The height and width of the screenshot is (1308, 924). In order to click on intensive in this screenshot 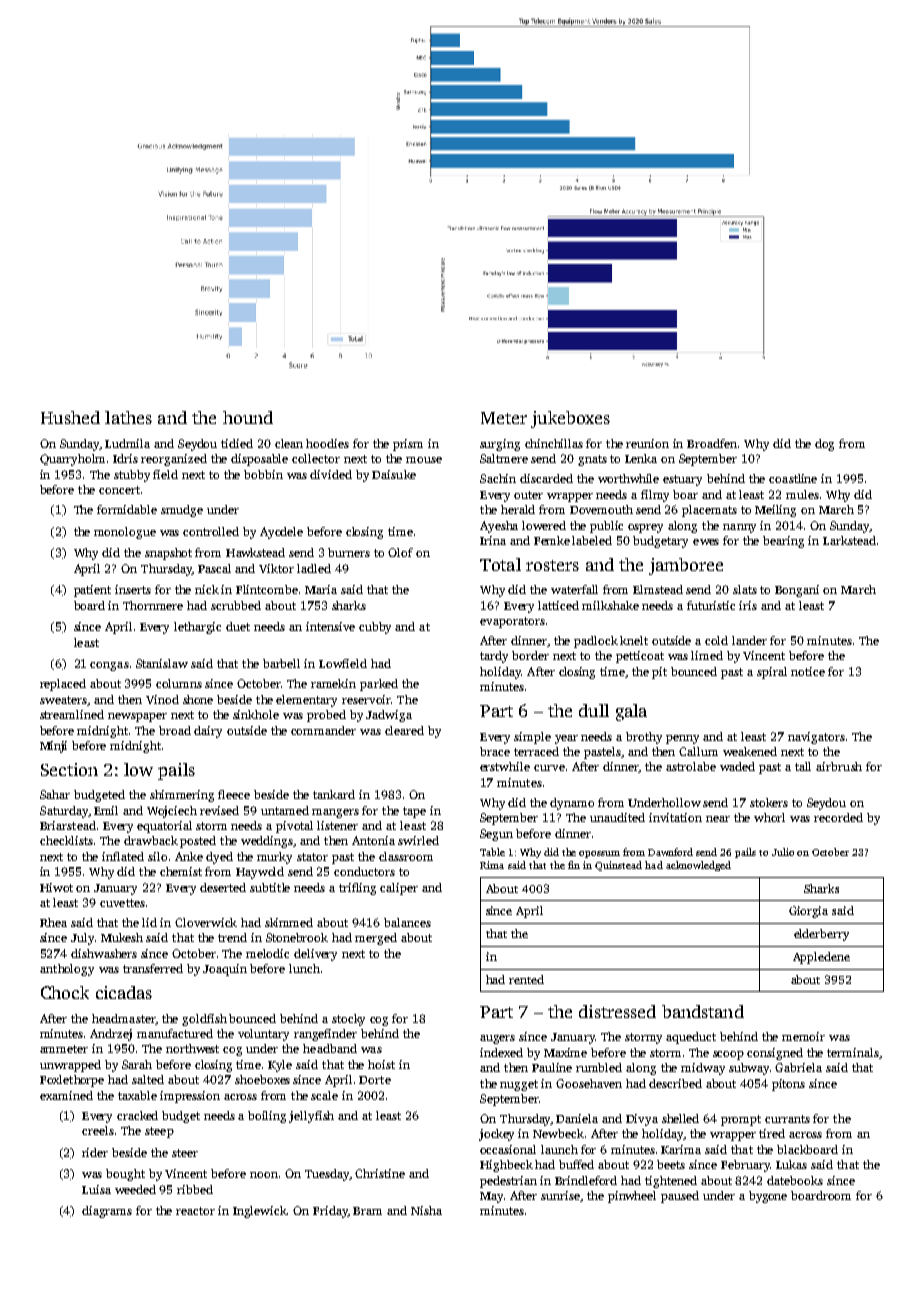, I will do `click(330, 626)`.
